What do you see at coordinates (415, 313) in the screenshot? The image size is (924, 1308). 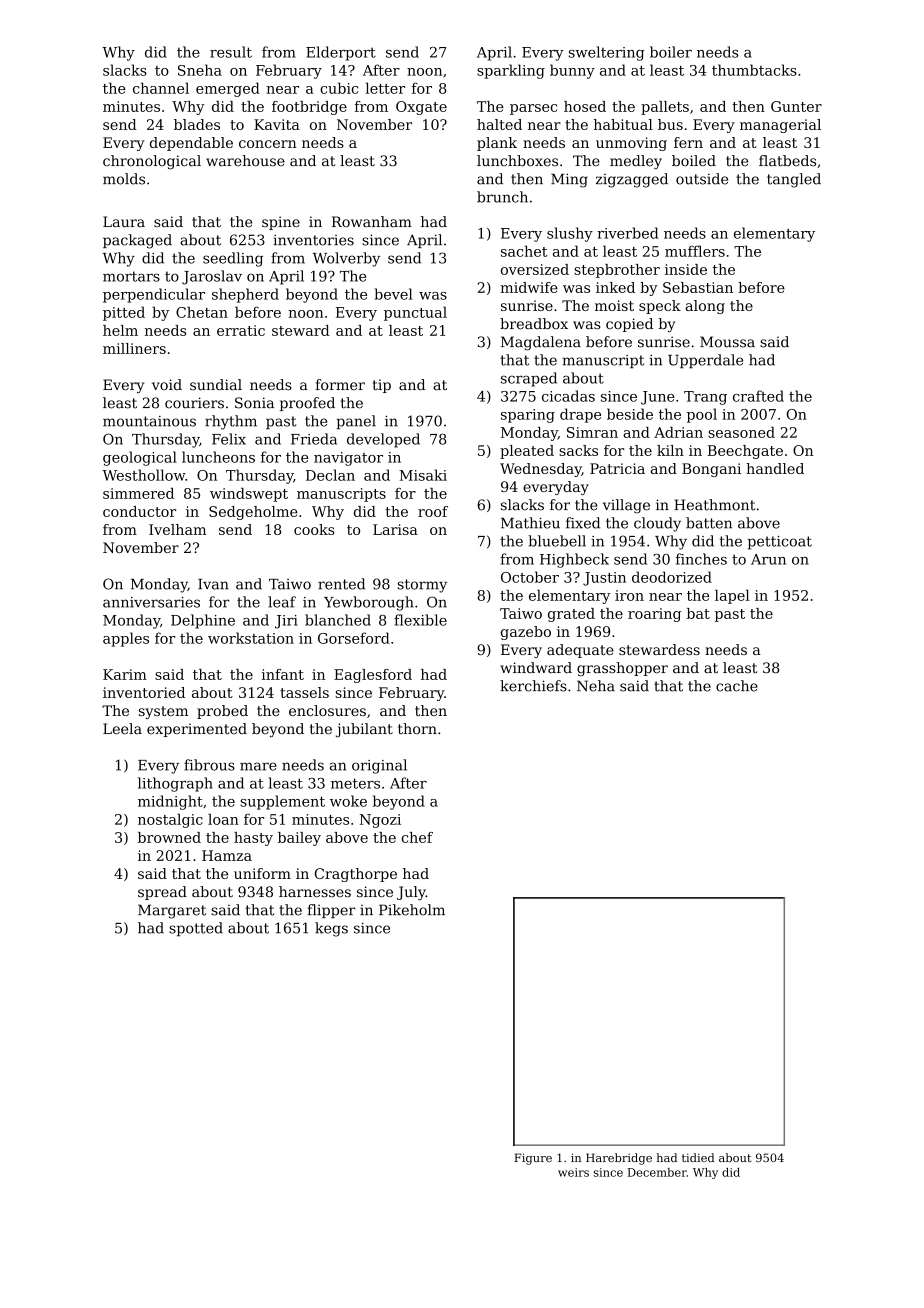 I see `punctual` at bounding box center [415, 313].
